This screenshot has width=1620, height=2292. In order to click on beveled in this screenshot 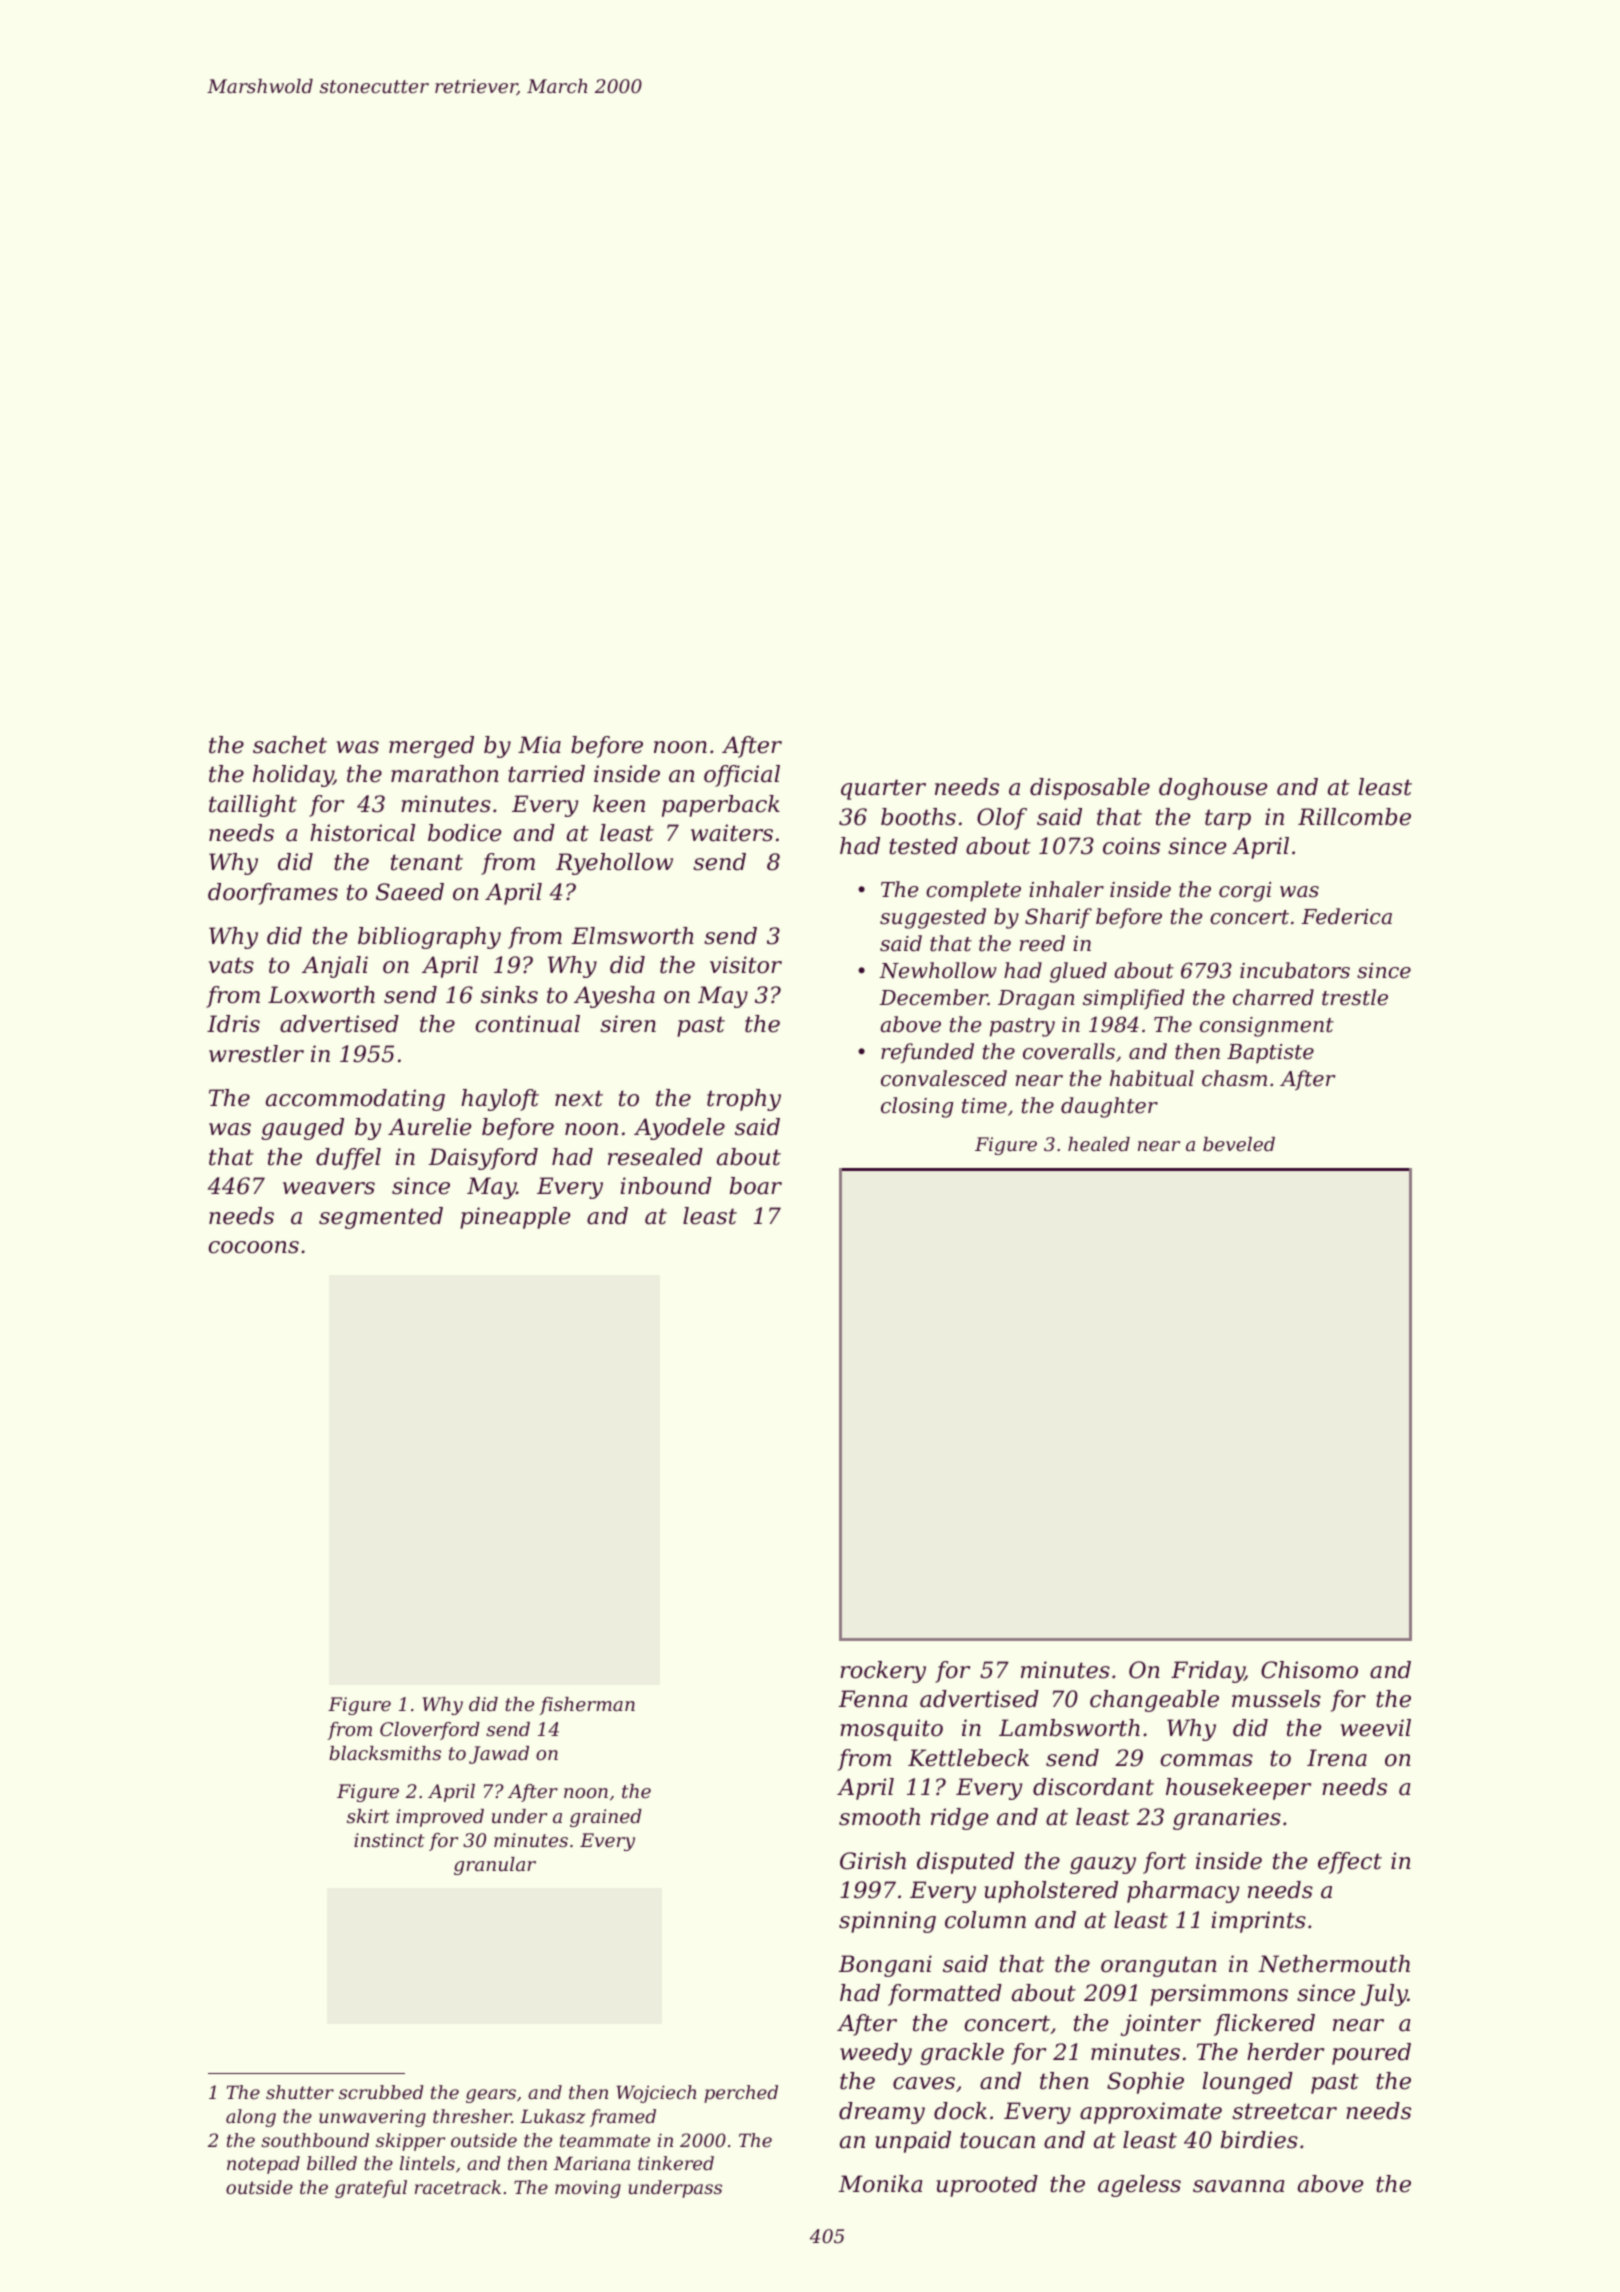, I will do `click(1239, 1144)`.
